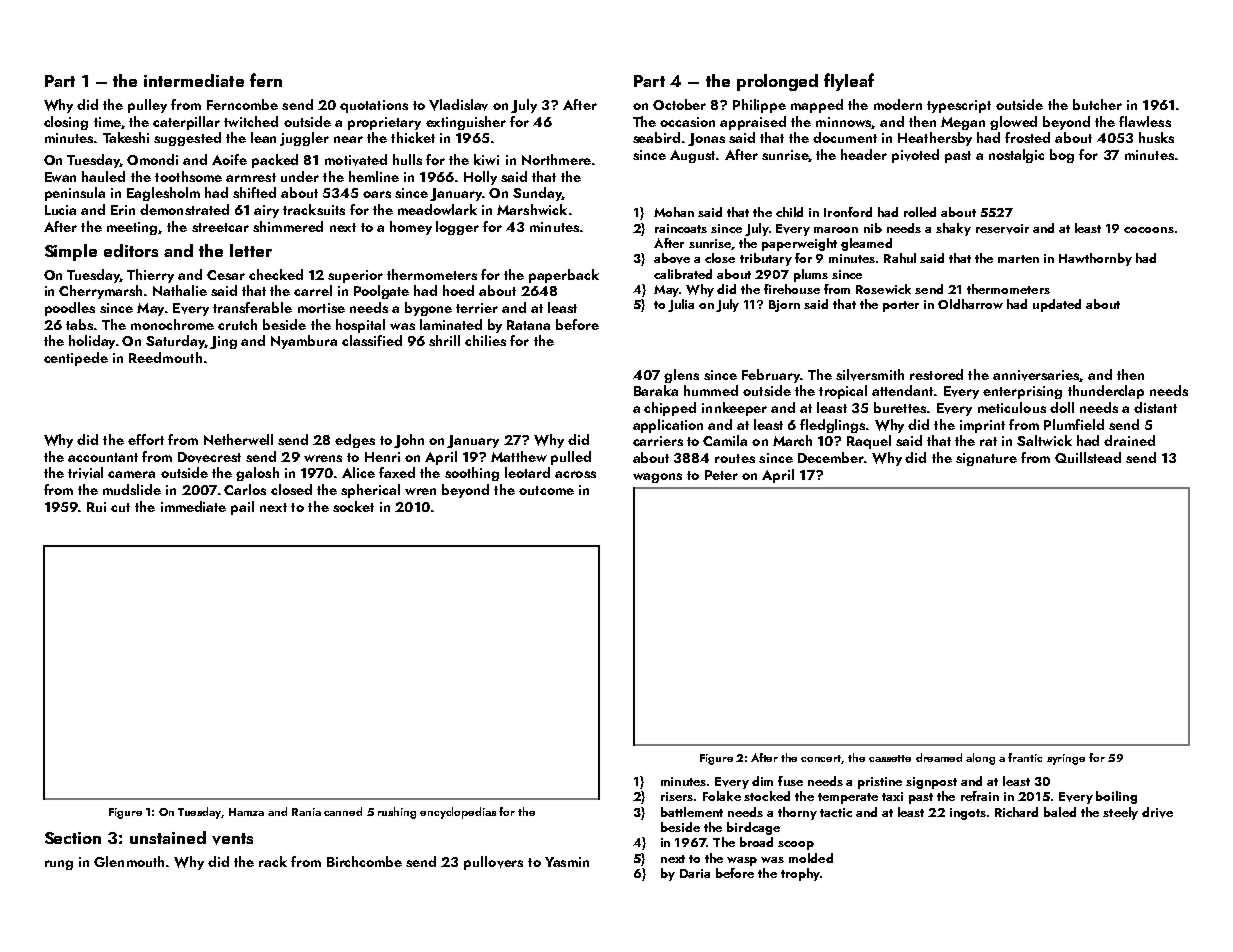 The width and height of the document is (1233, 952). I want to click on trivial, so click(85, 473).
